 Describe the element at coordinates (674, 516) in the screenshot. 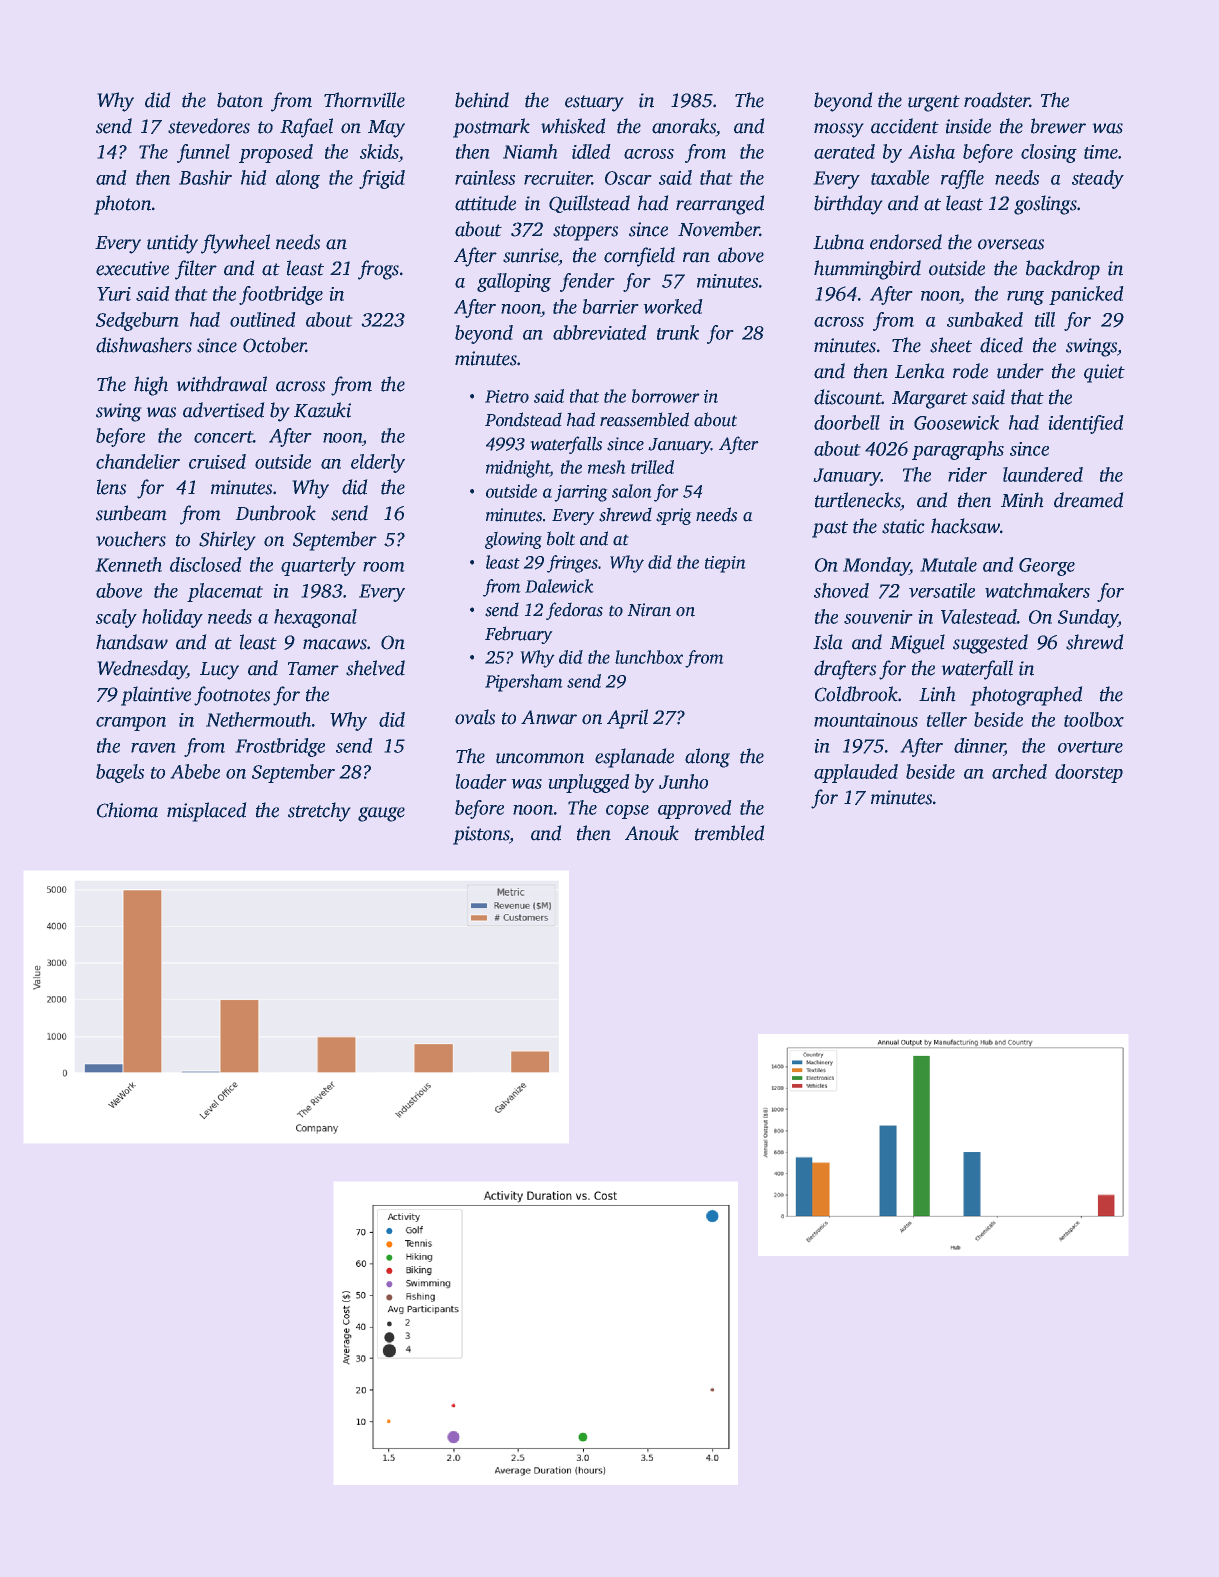

I see `sprig` at that location.
